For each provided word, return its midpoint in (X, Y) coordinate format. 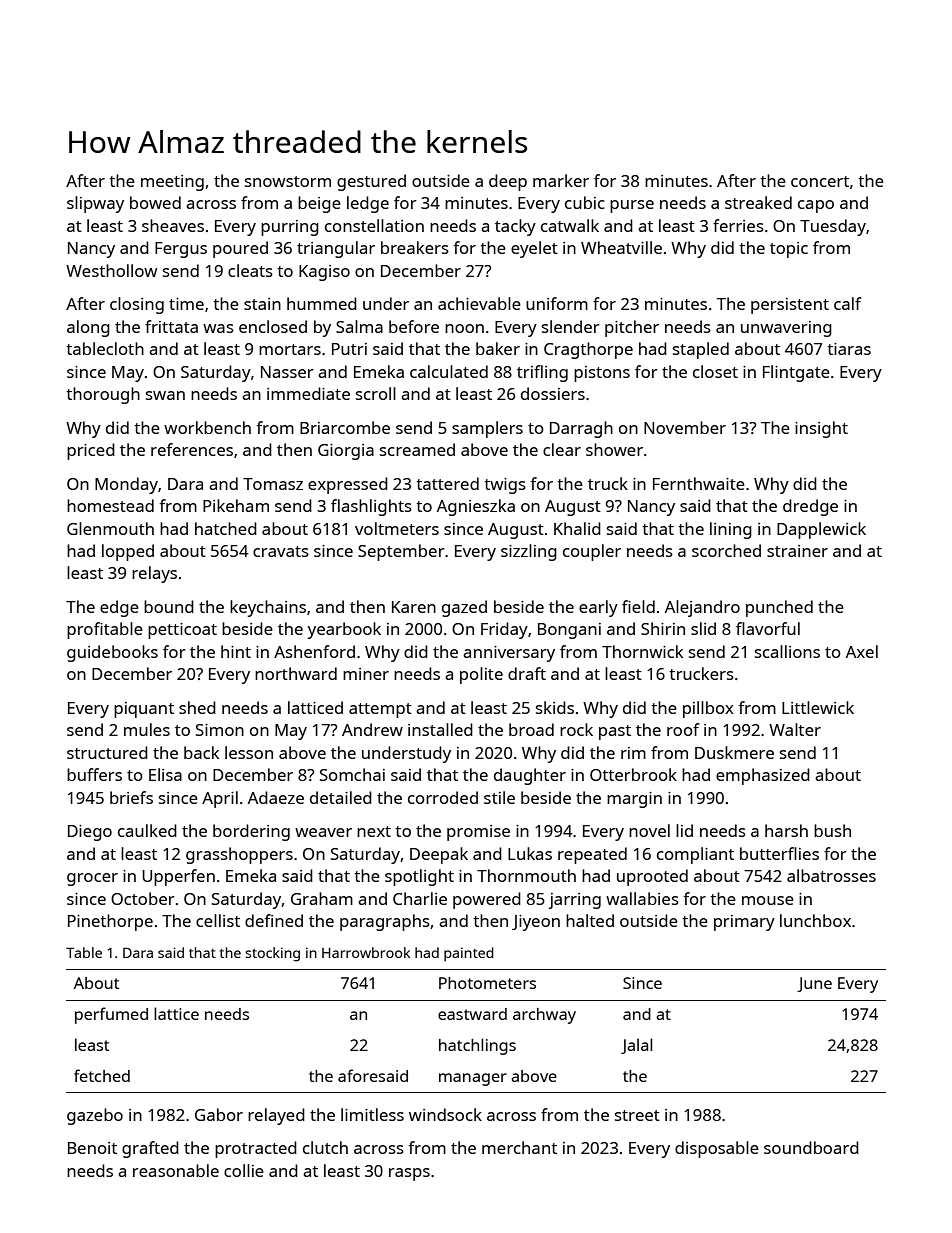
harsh (786, 830)
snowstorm (288, 181)
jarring (574, 901)
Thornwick (642, 651)
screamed (417, 449)
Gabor (219, 1114)
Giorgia (346, 452)
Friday (504, 630)
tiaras (849, 349)
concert (820, 181)
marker (561, 180)
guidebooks (112, 653)
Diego (90, 833)
